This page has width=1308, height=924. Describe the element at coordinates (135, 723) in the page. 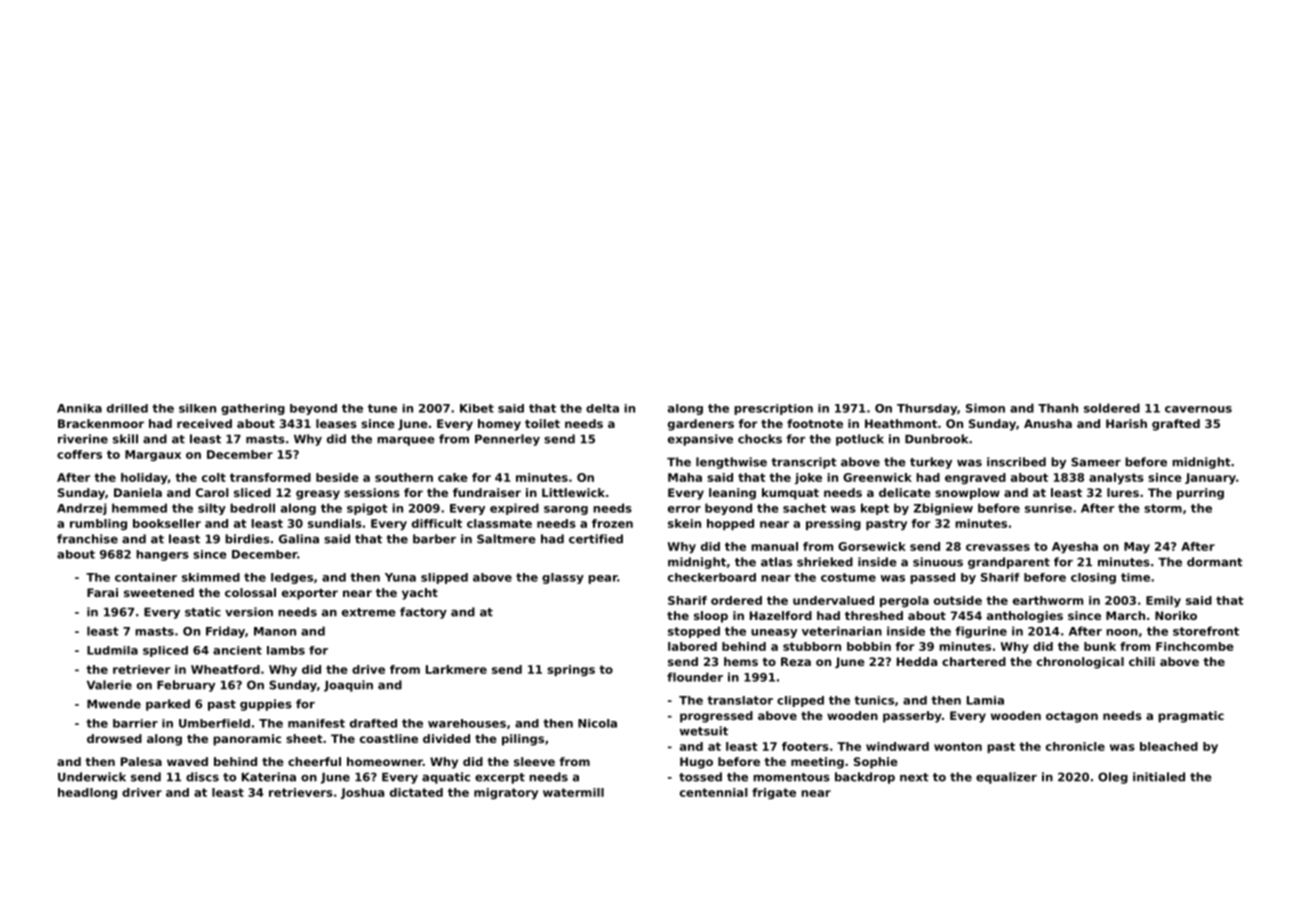

I see `barrier` at that location.
